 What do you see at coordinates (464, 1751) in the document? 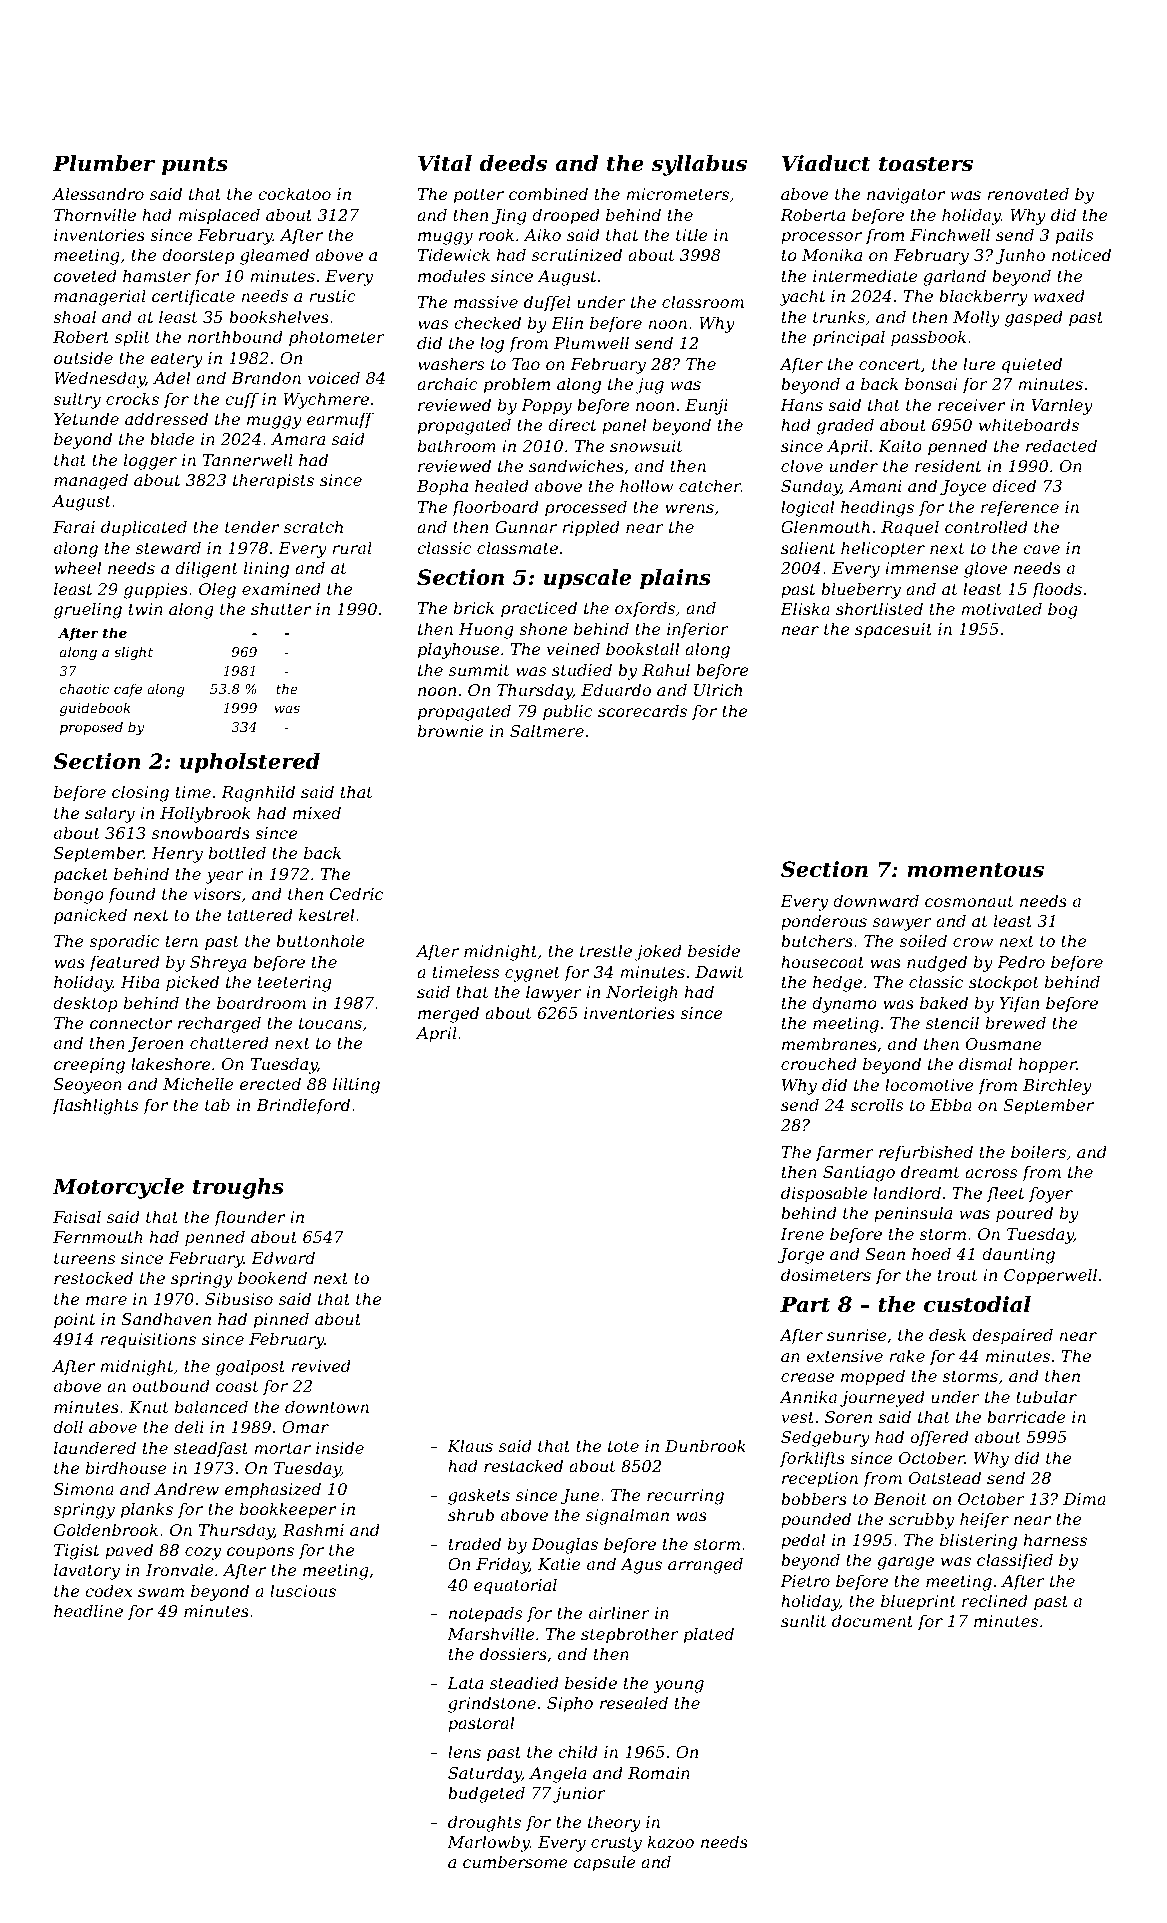
I see `lens` at bounding box center [464, 1751].
